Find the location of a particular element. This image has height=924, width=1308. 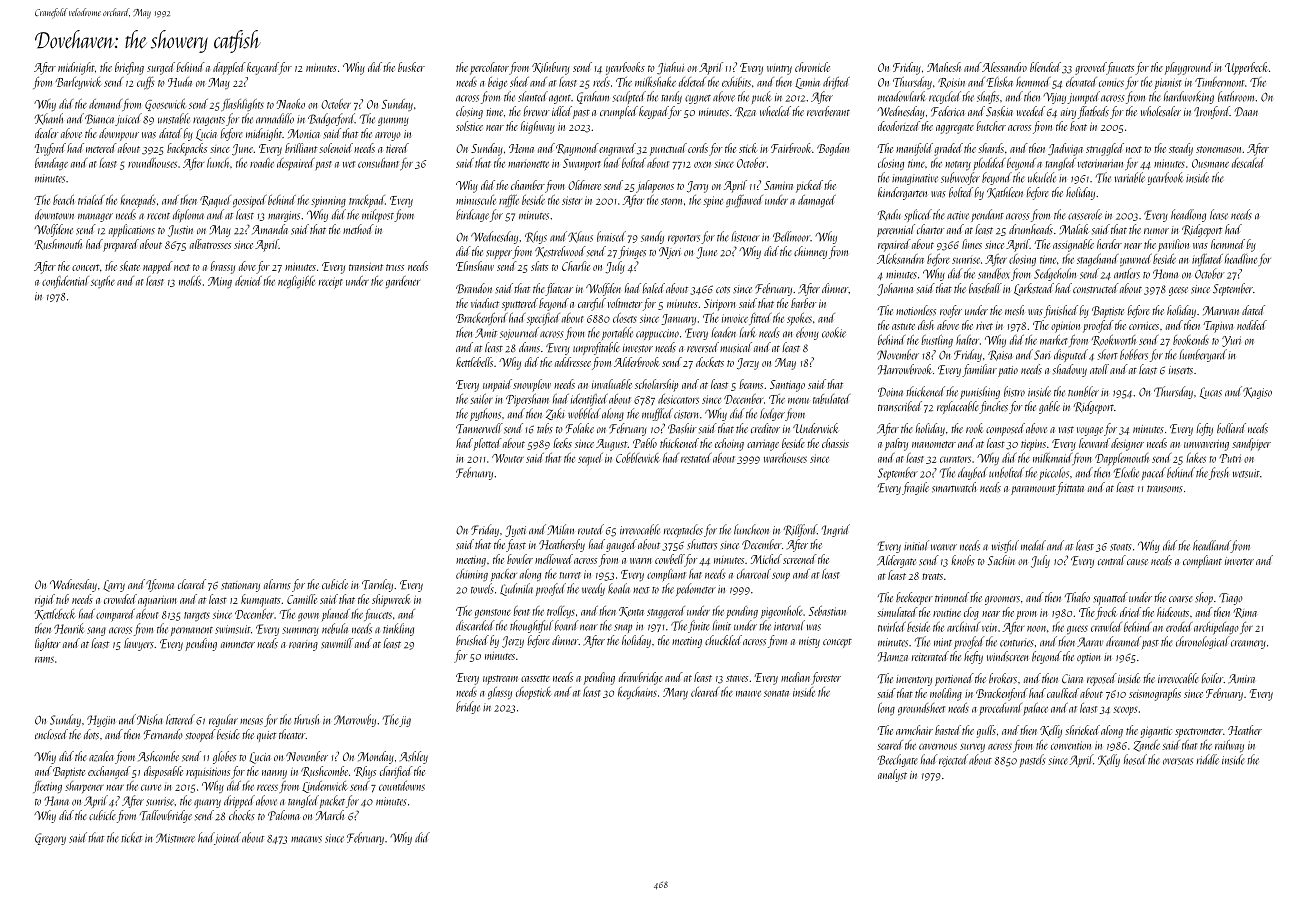

overseas is located at coordinates (1178, 761).
